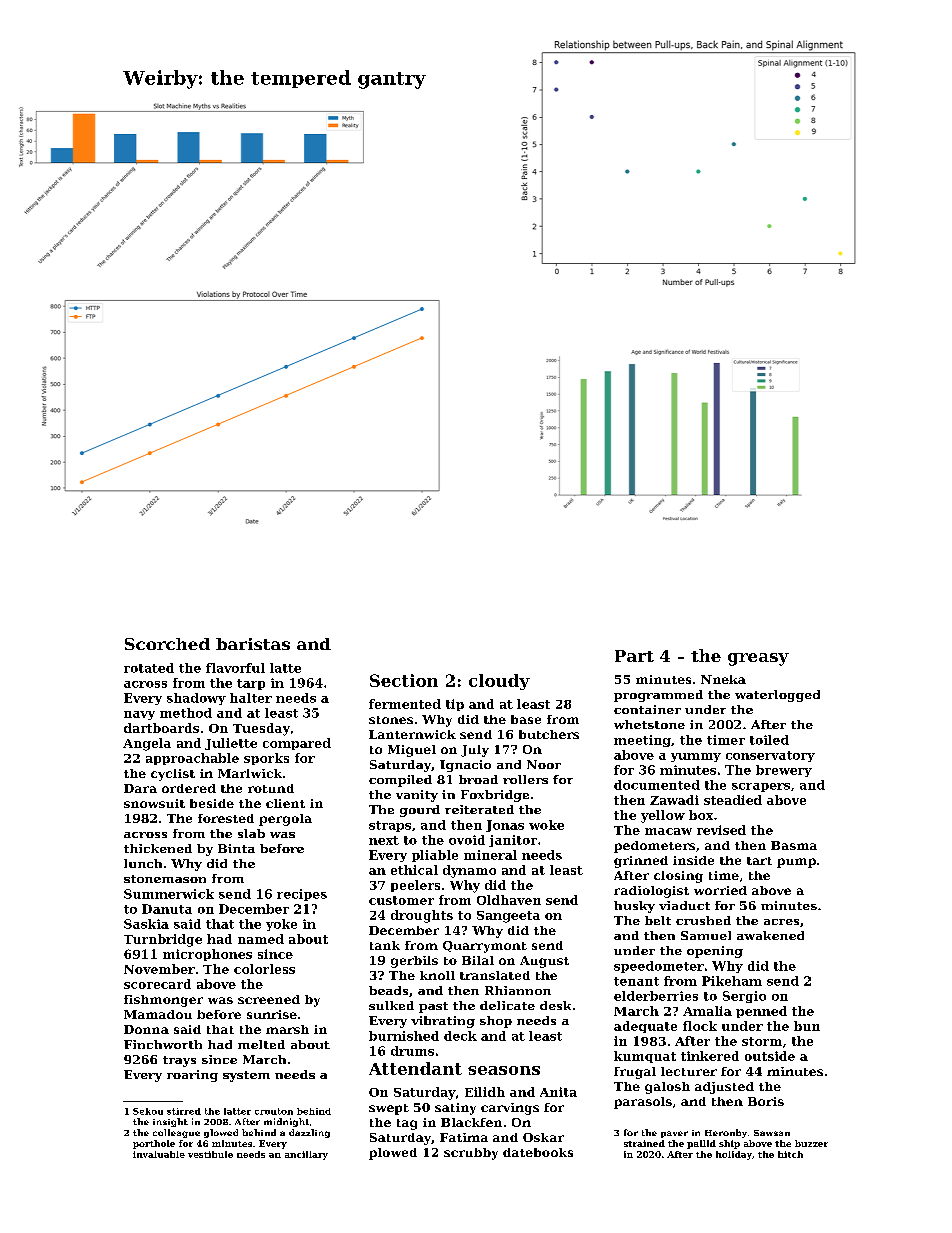  I want to click on delicate, so click(507, 1005).
